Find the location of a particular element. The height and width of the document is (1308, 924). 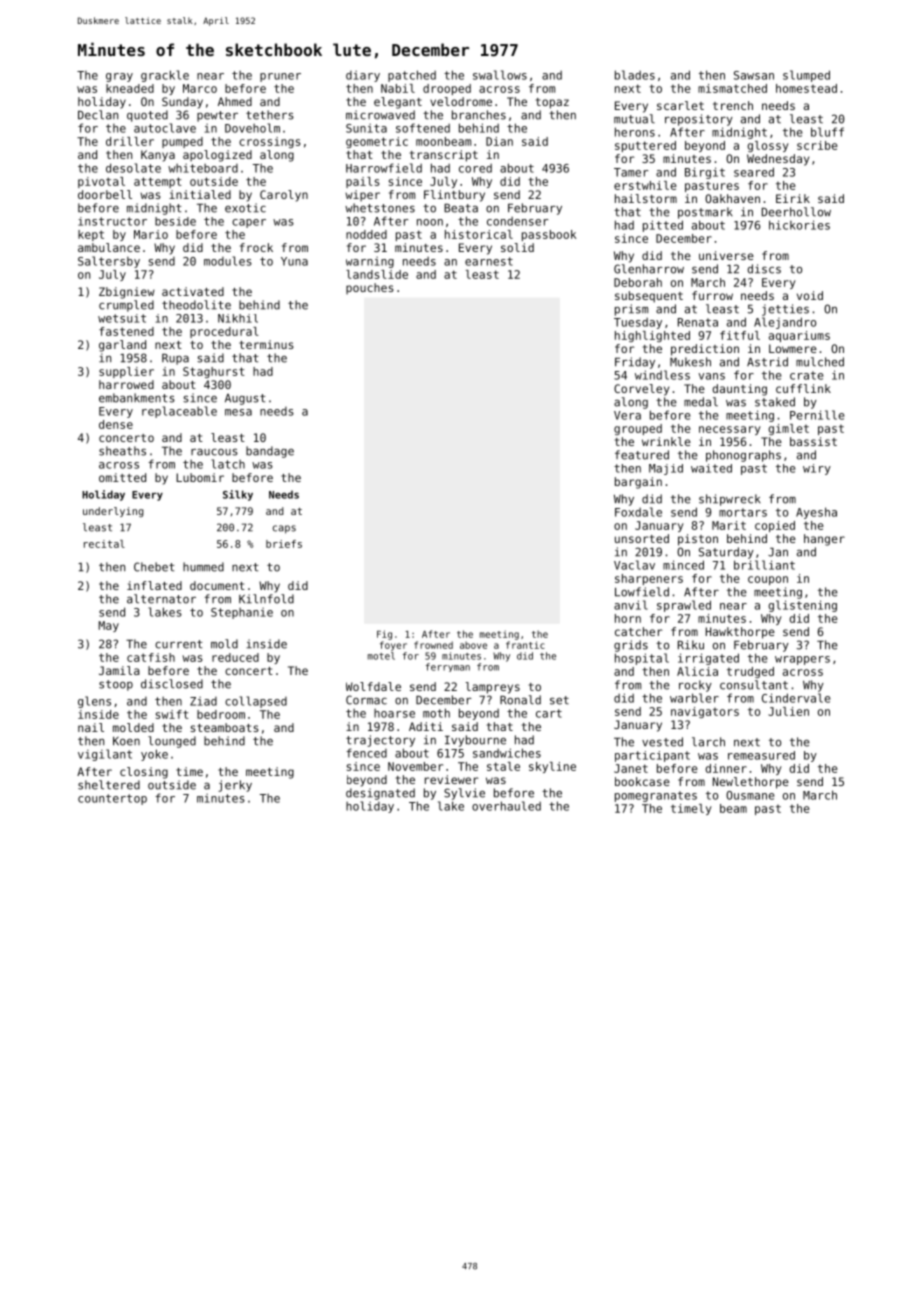

blades is located at coordinates (635, 75).
